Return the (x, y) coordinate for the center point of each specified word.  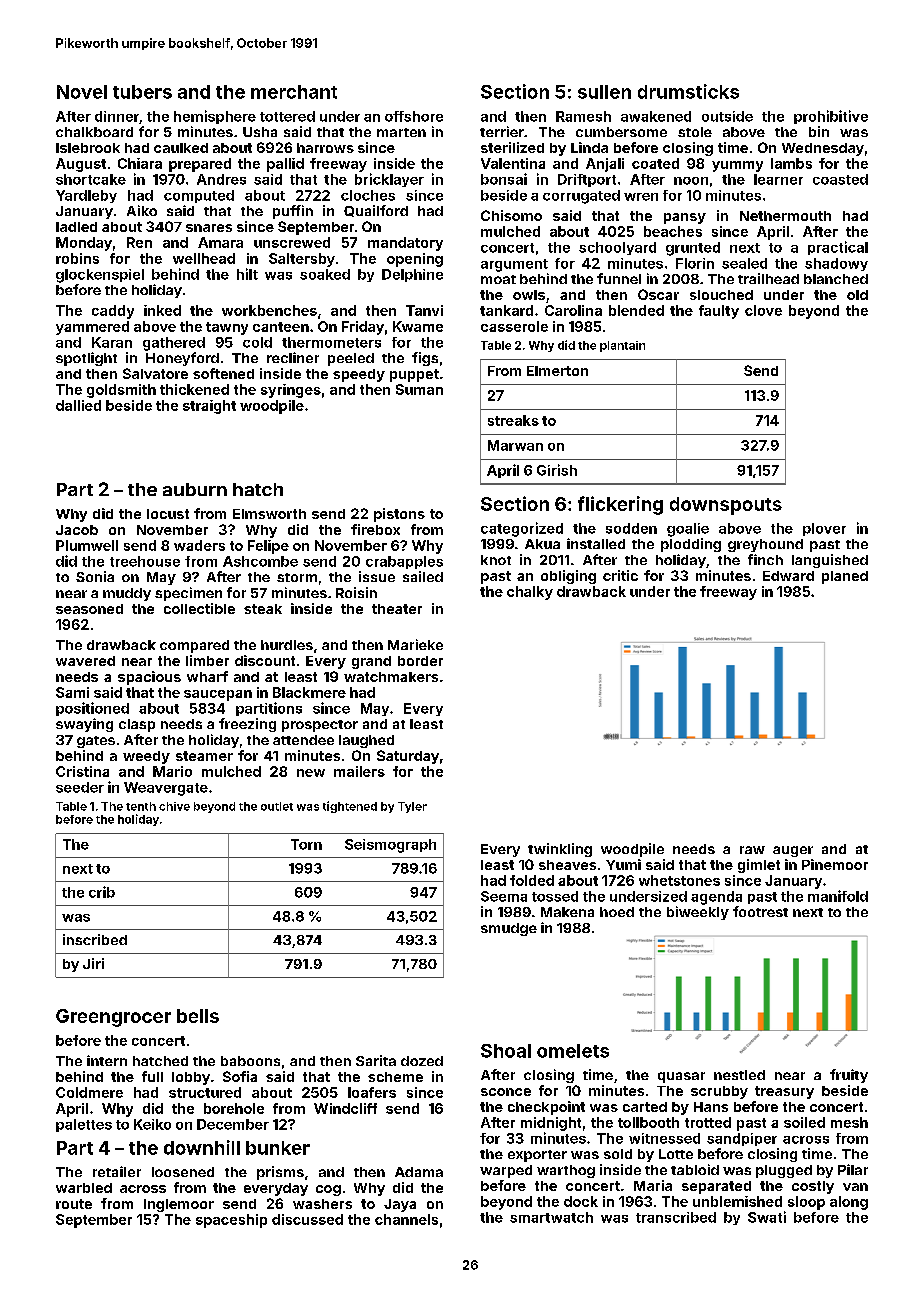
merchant (294, 92)
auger (793, 851)
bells (198, 1016)
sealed (744, 263)
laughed (366, 741)
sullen (604, 92)
